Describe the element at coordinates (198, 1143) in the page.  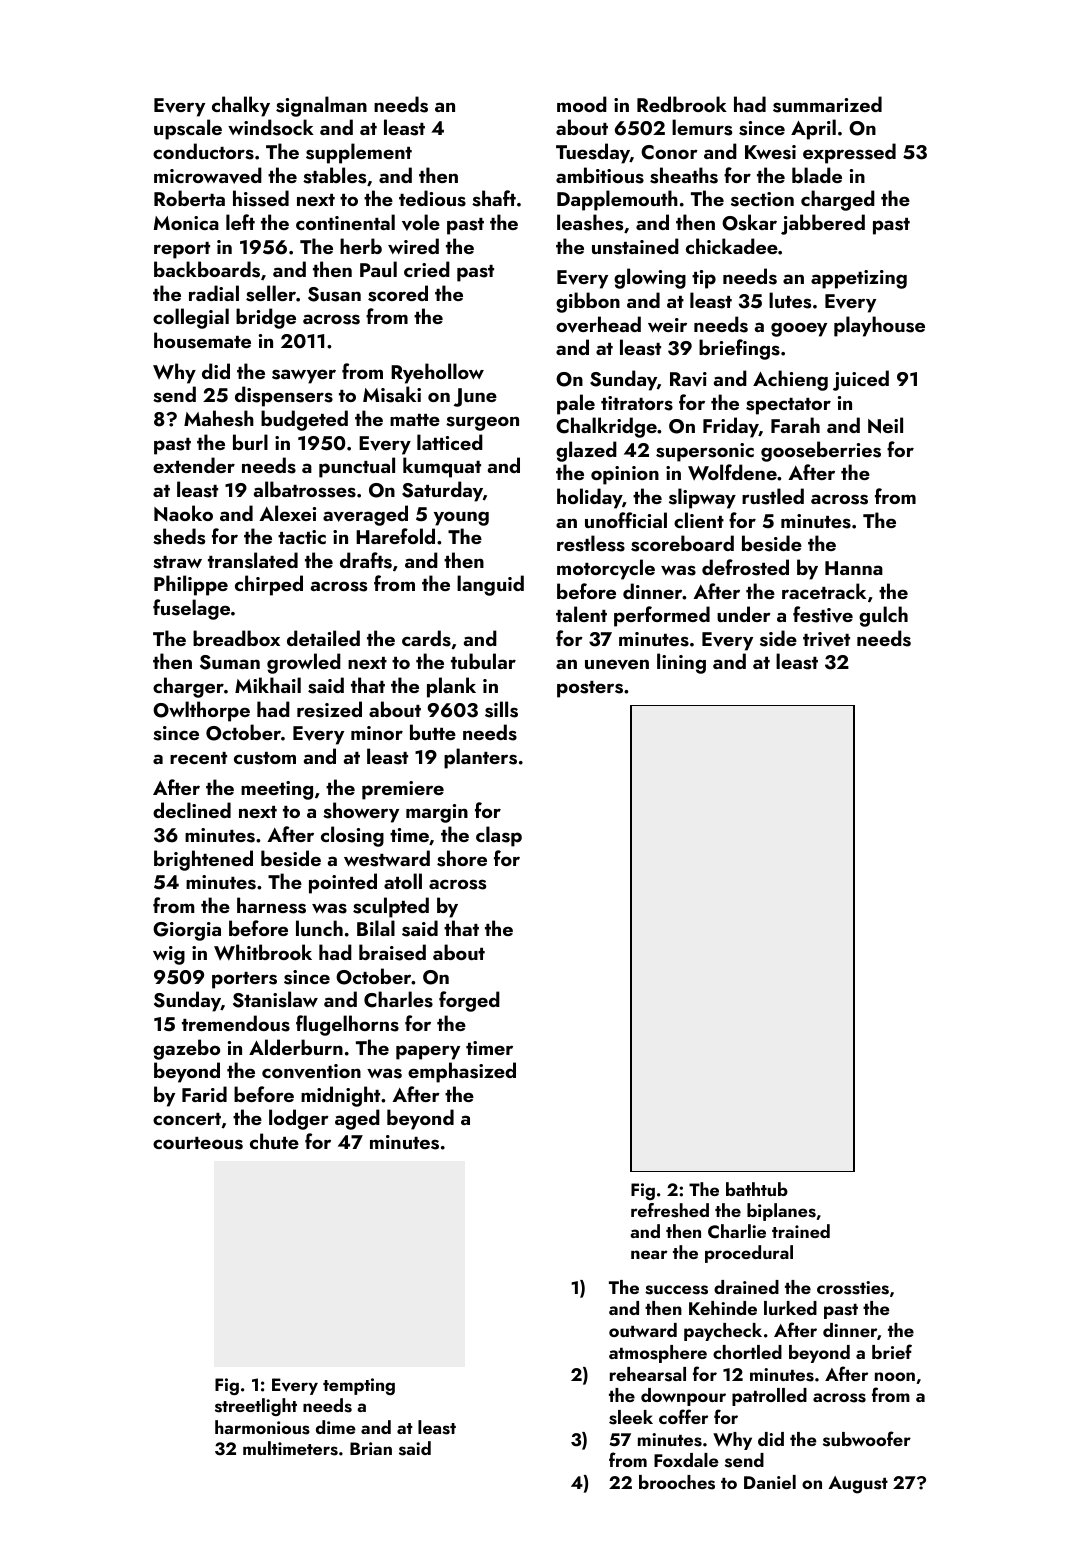
I see `courteous` at that location.
